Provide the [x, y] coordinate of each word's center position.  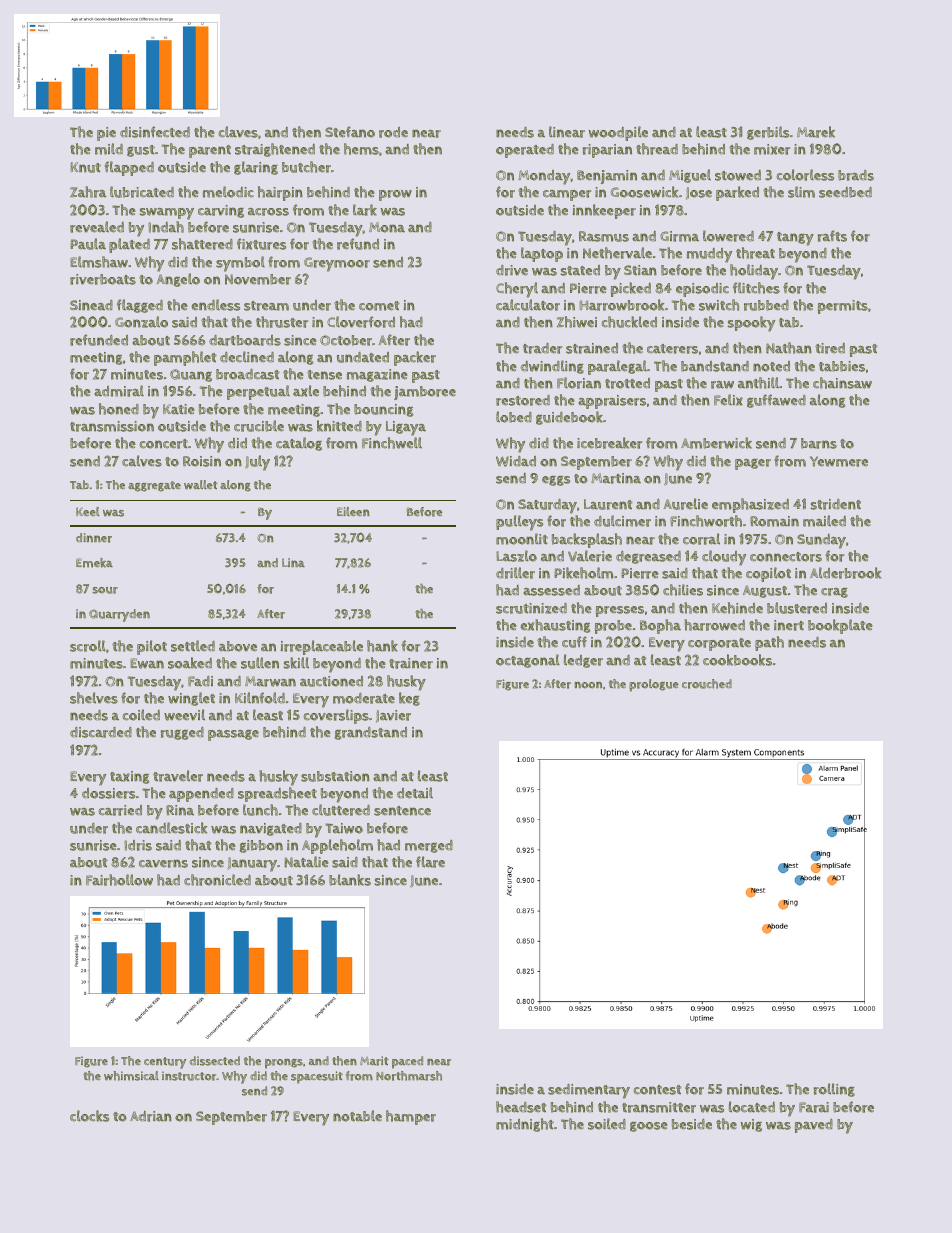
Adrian [151, 1116]
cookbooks [737, 660]
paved [814, 1126]
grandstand [371, 733]
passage [233, 735]
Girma [679, 236]
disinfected [155, 132]
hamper [411, 1117]
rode [393, 132]
